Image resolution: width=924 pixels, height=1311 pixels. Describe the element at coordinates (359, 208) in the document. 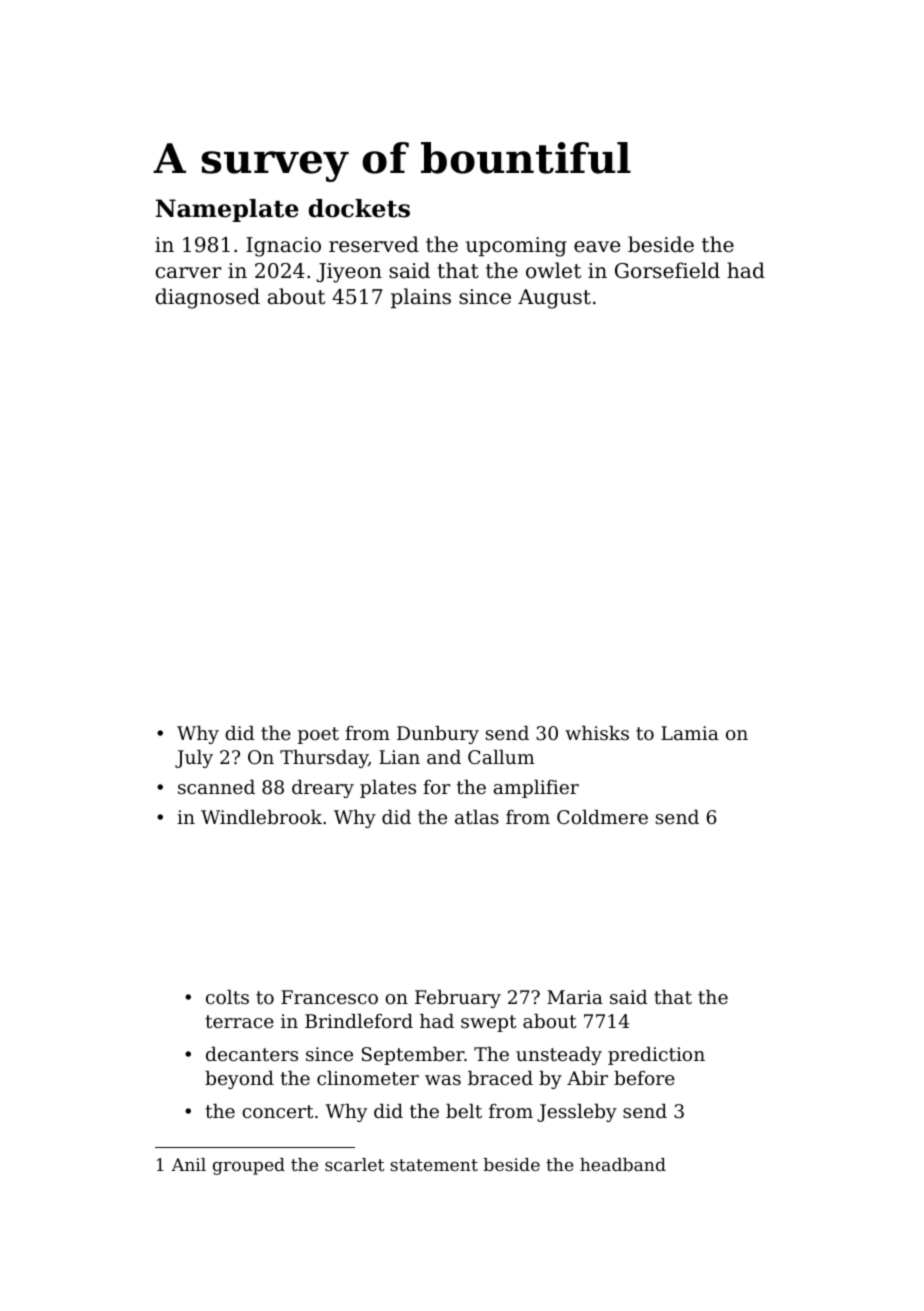

I see `dockets` at that location.
